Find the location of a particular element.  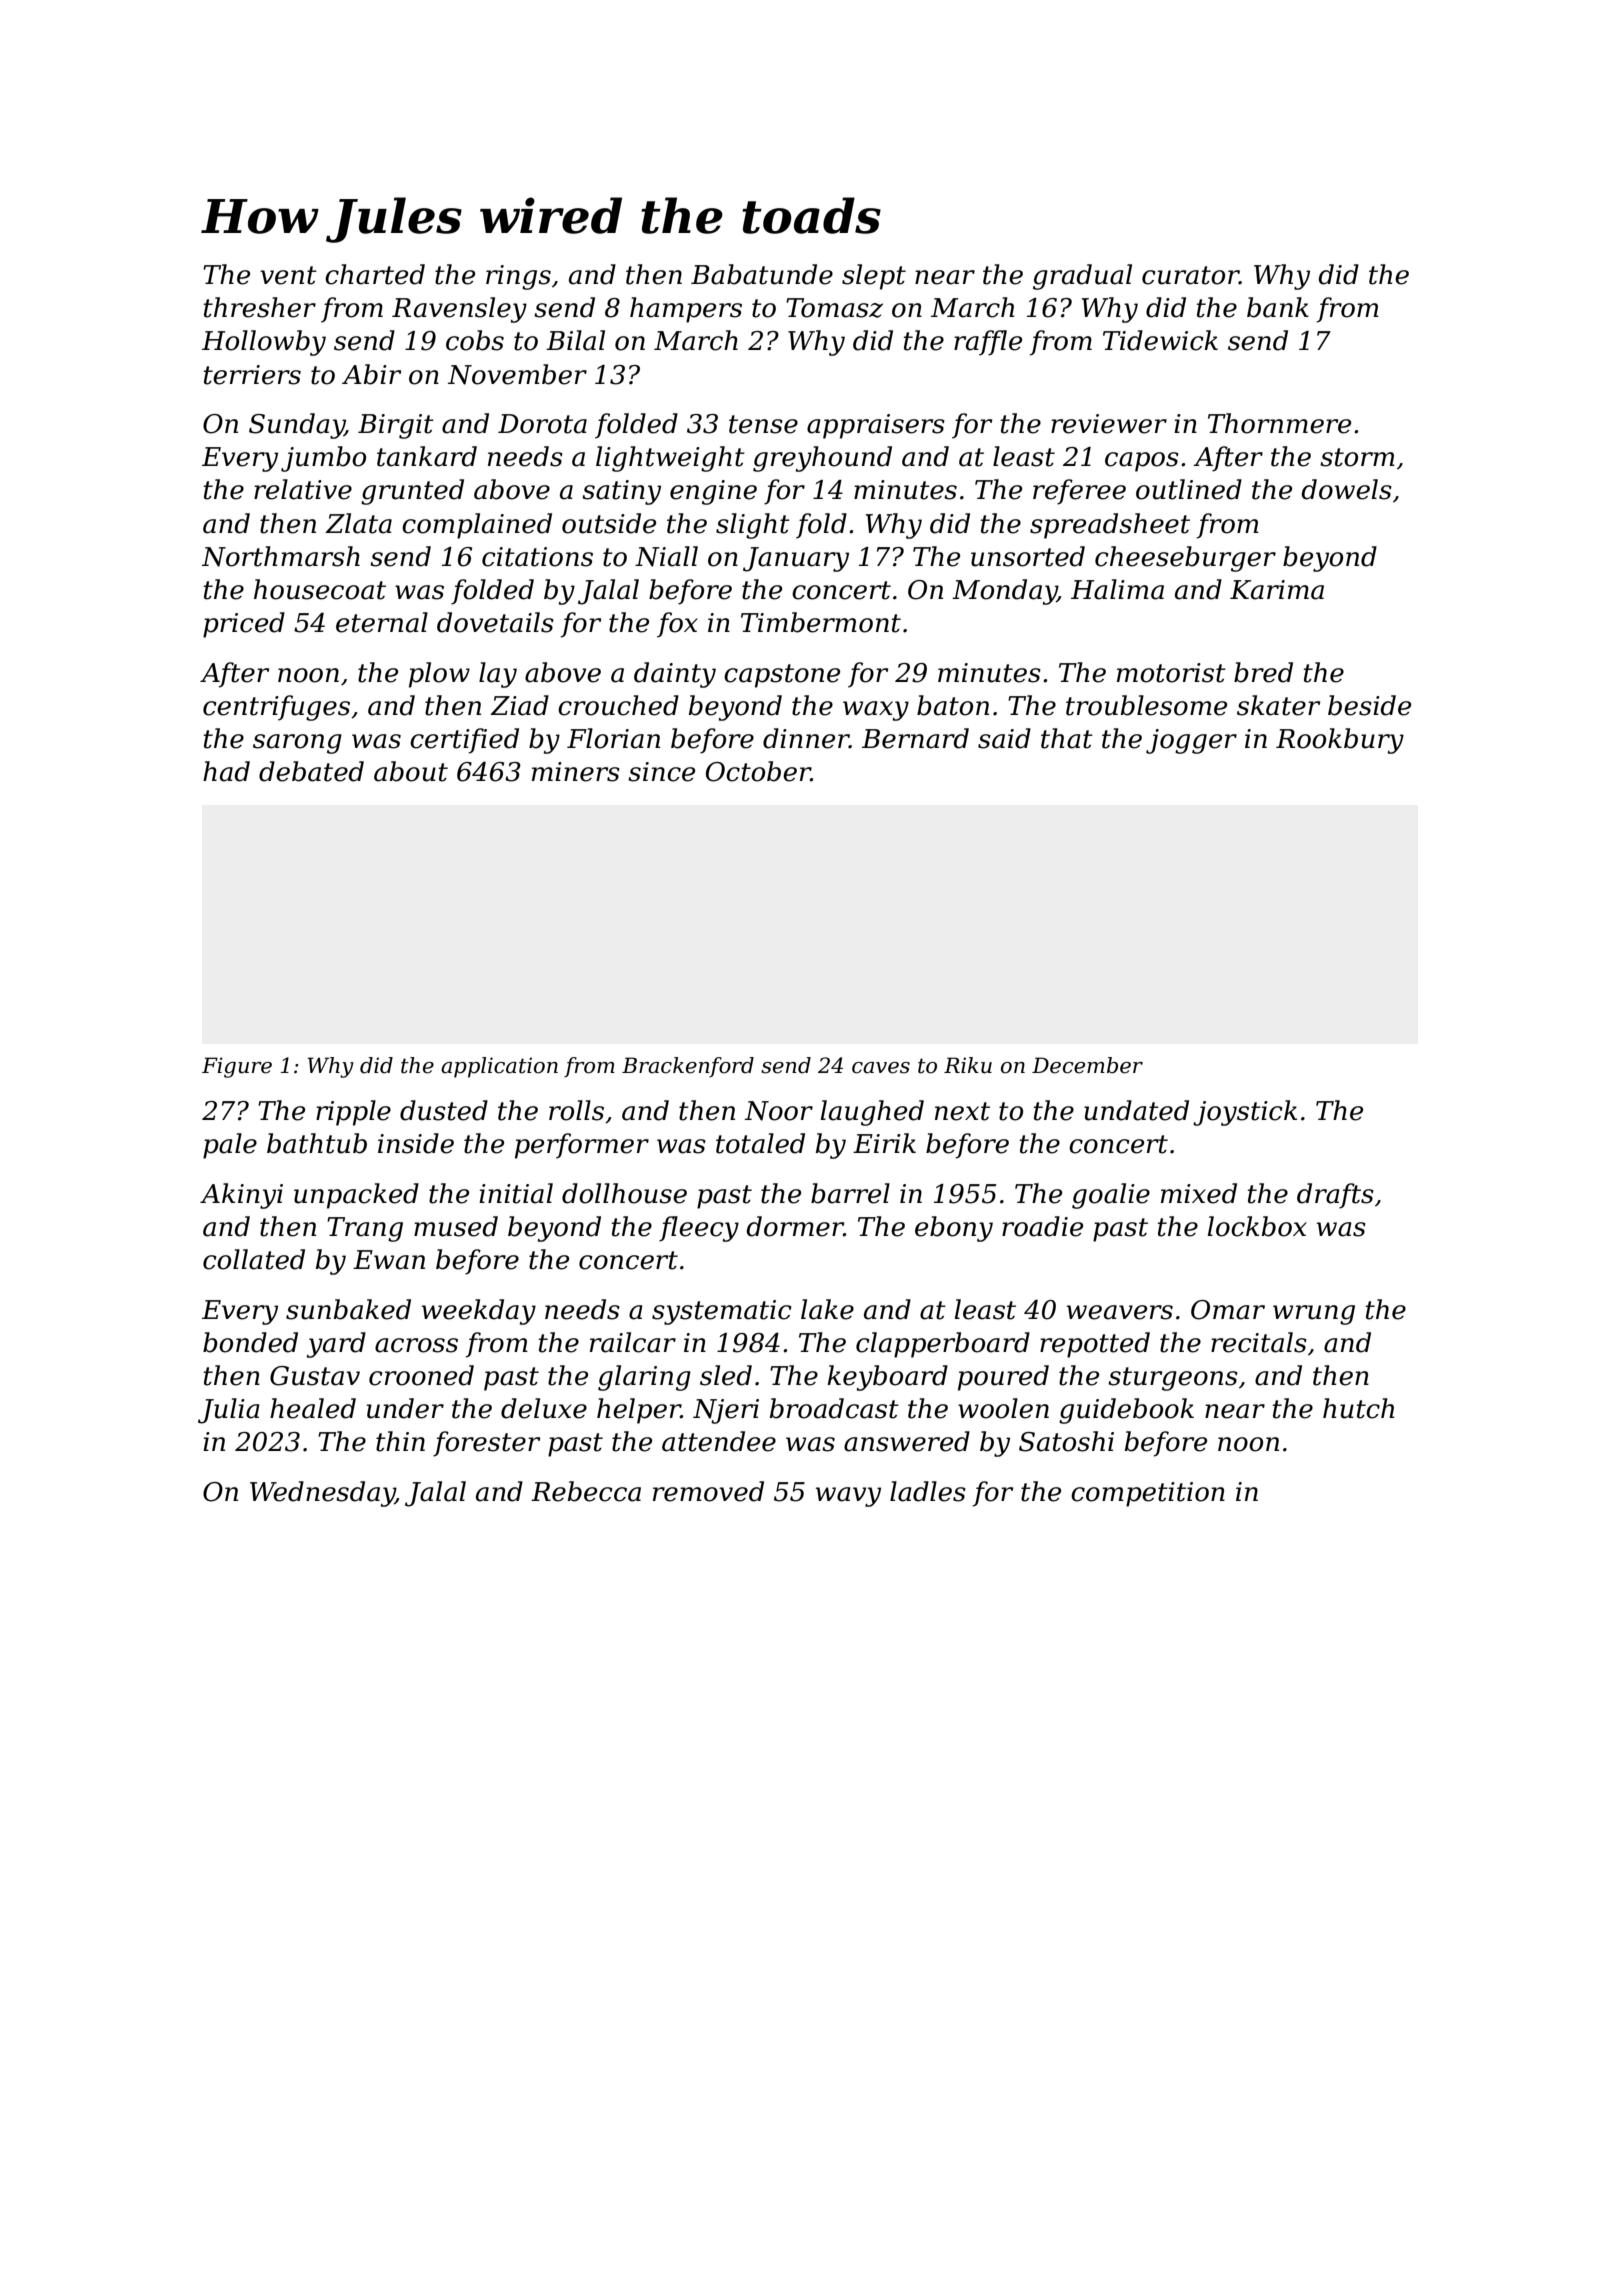

lockbox is located at coordinates (1257, 1226).
